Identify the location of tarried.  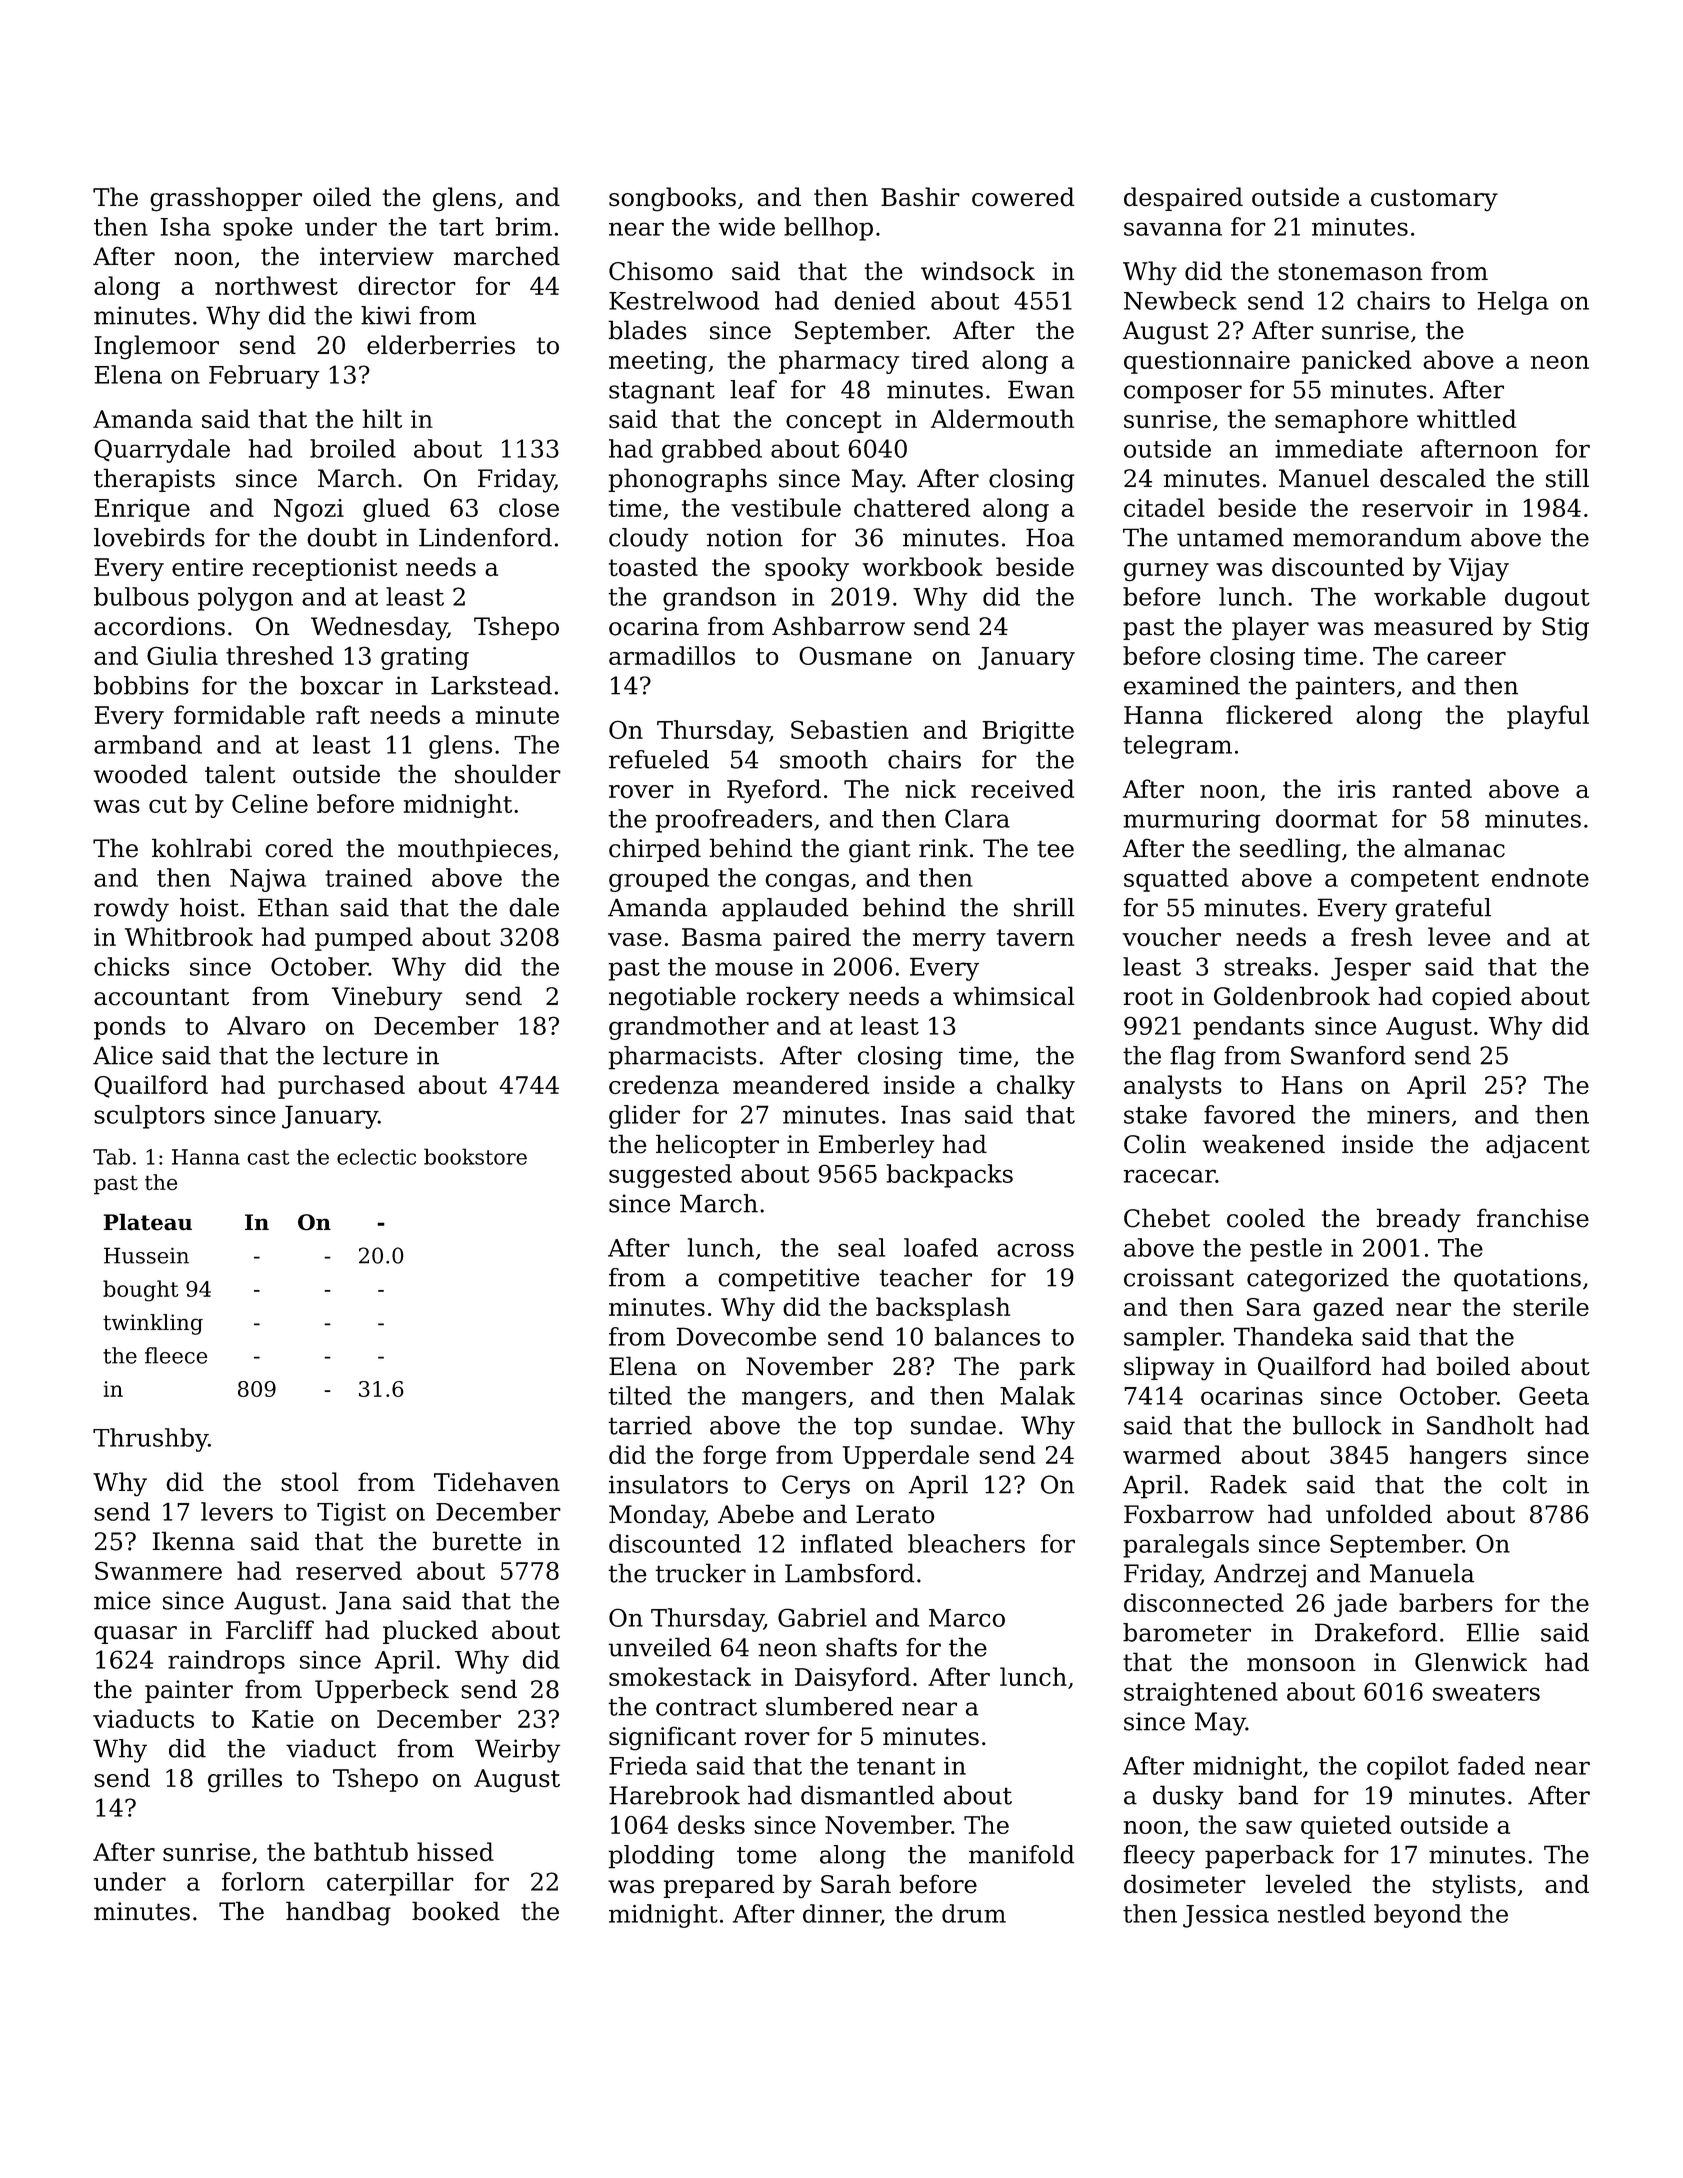
(650, 1425).
